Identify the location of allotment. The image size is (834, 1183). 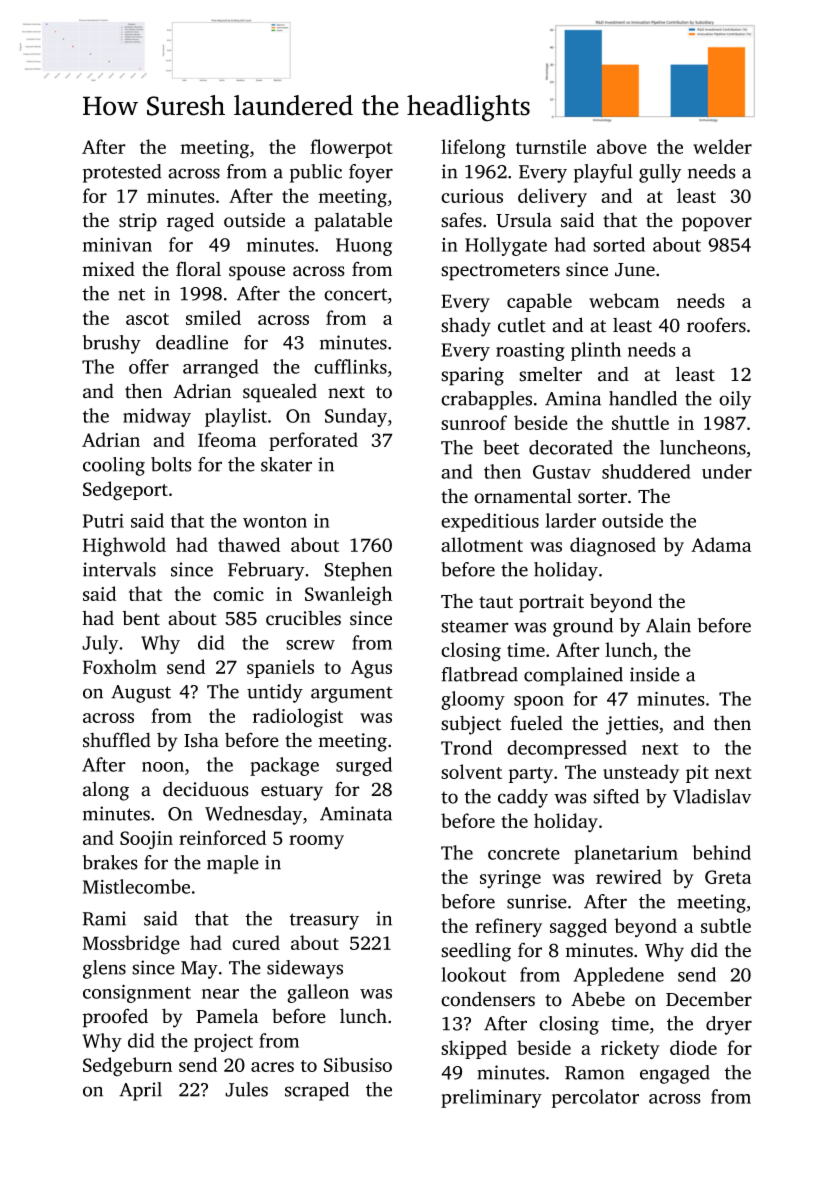
(482, 544).
